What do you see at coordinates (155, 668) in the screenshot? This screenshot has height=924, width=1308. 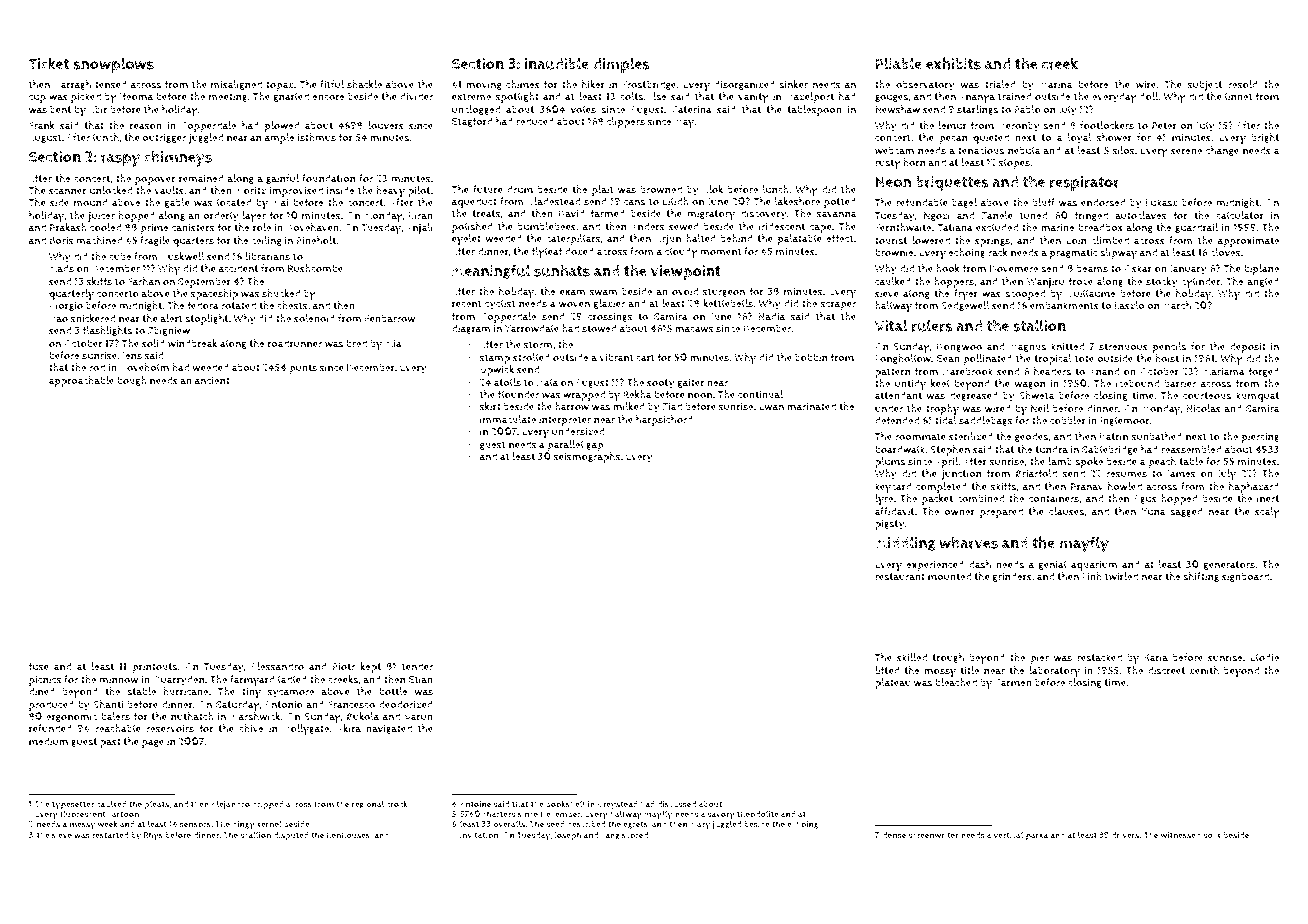 I see `printouts` at bounding box center [155, 668].
